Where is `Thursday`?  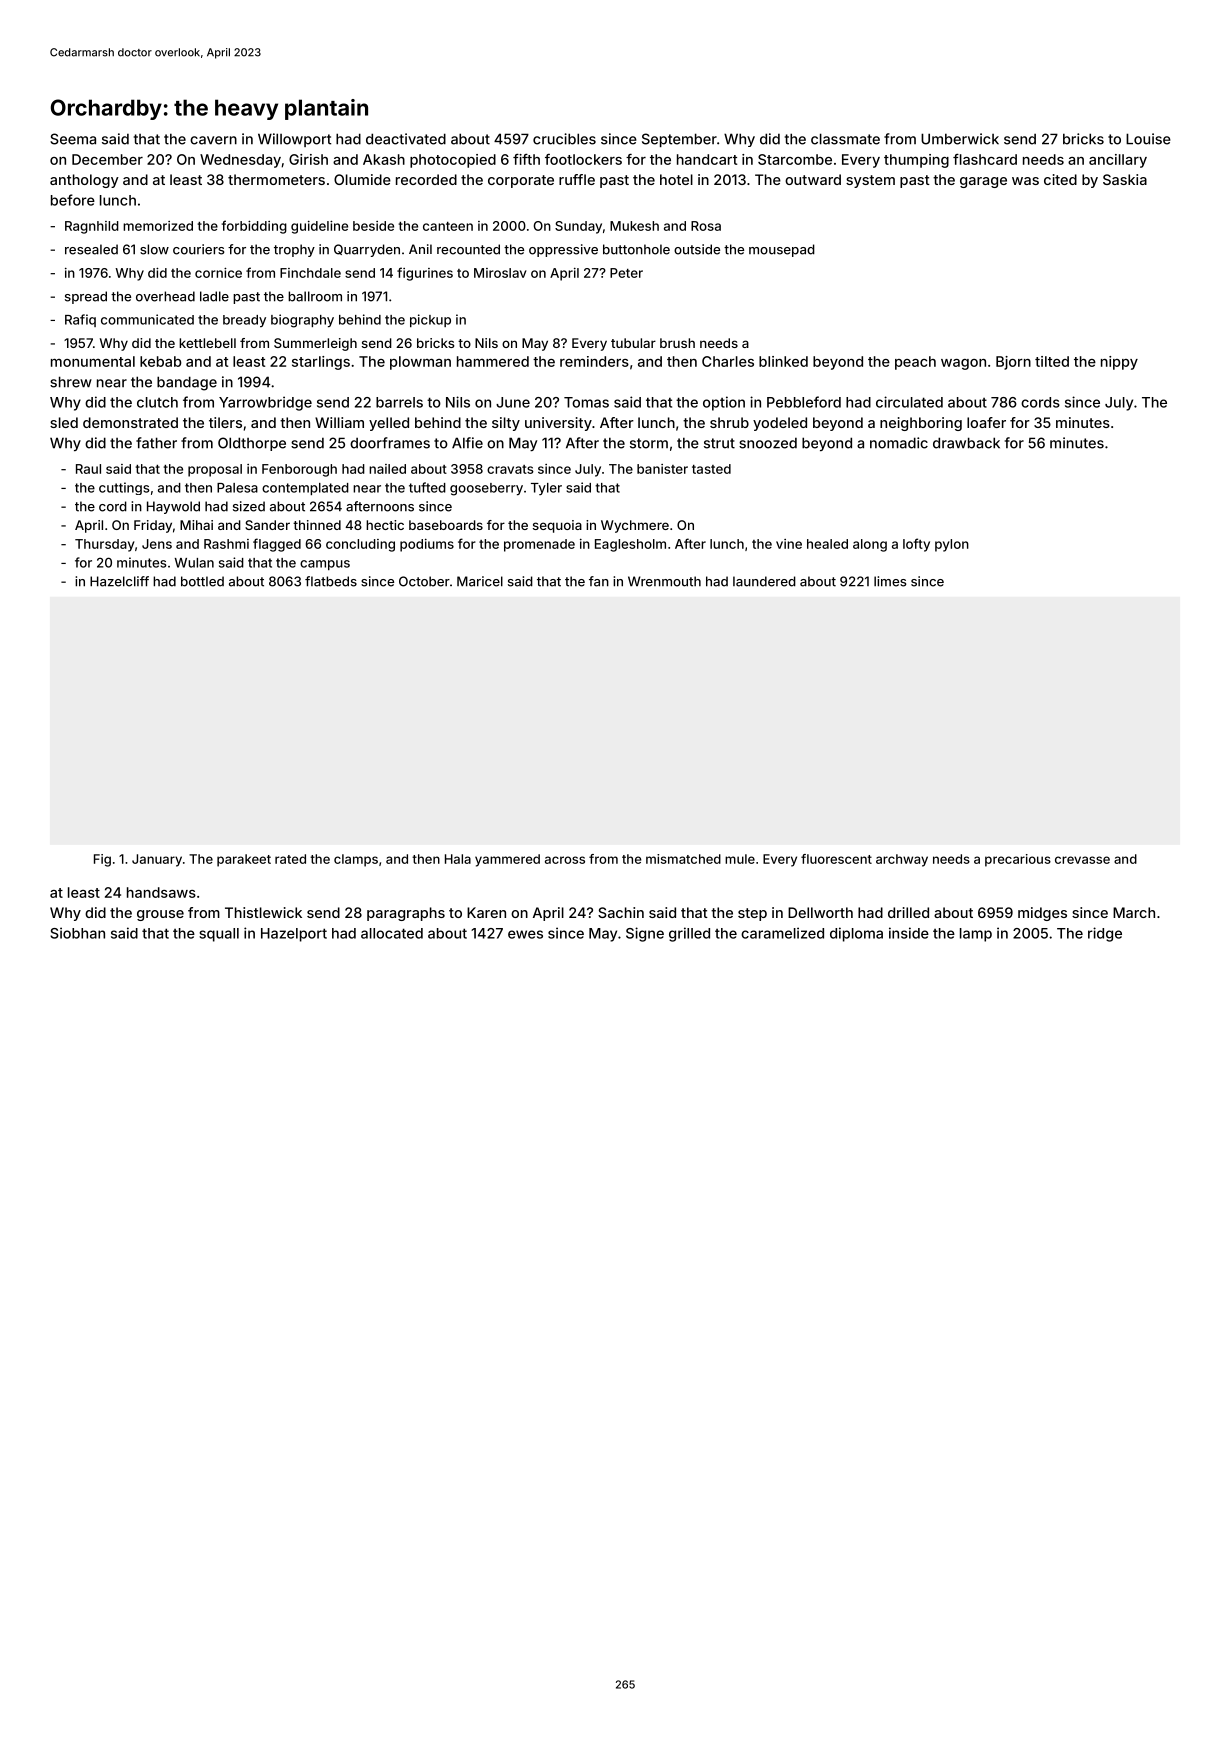 Thursday is located at coordinates (105, 545).
